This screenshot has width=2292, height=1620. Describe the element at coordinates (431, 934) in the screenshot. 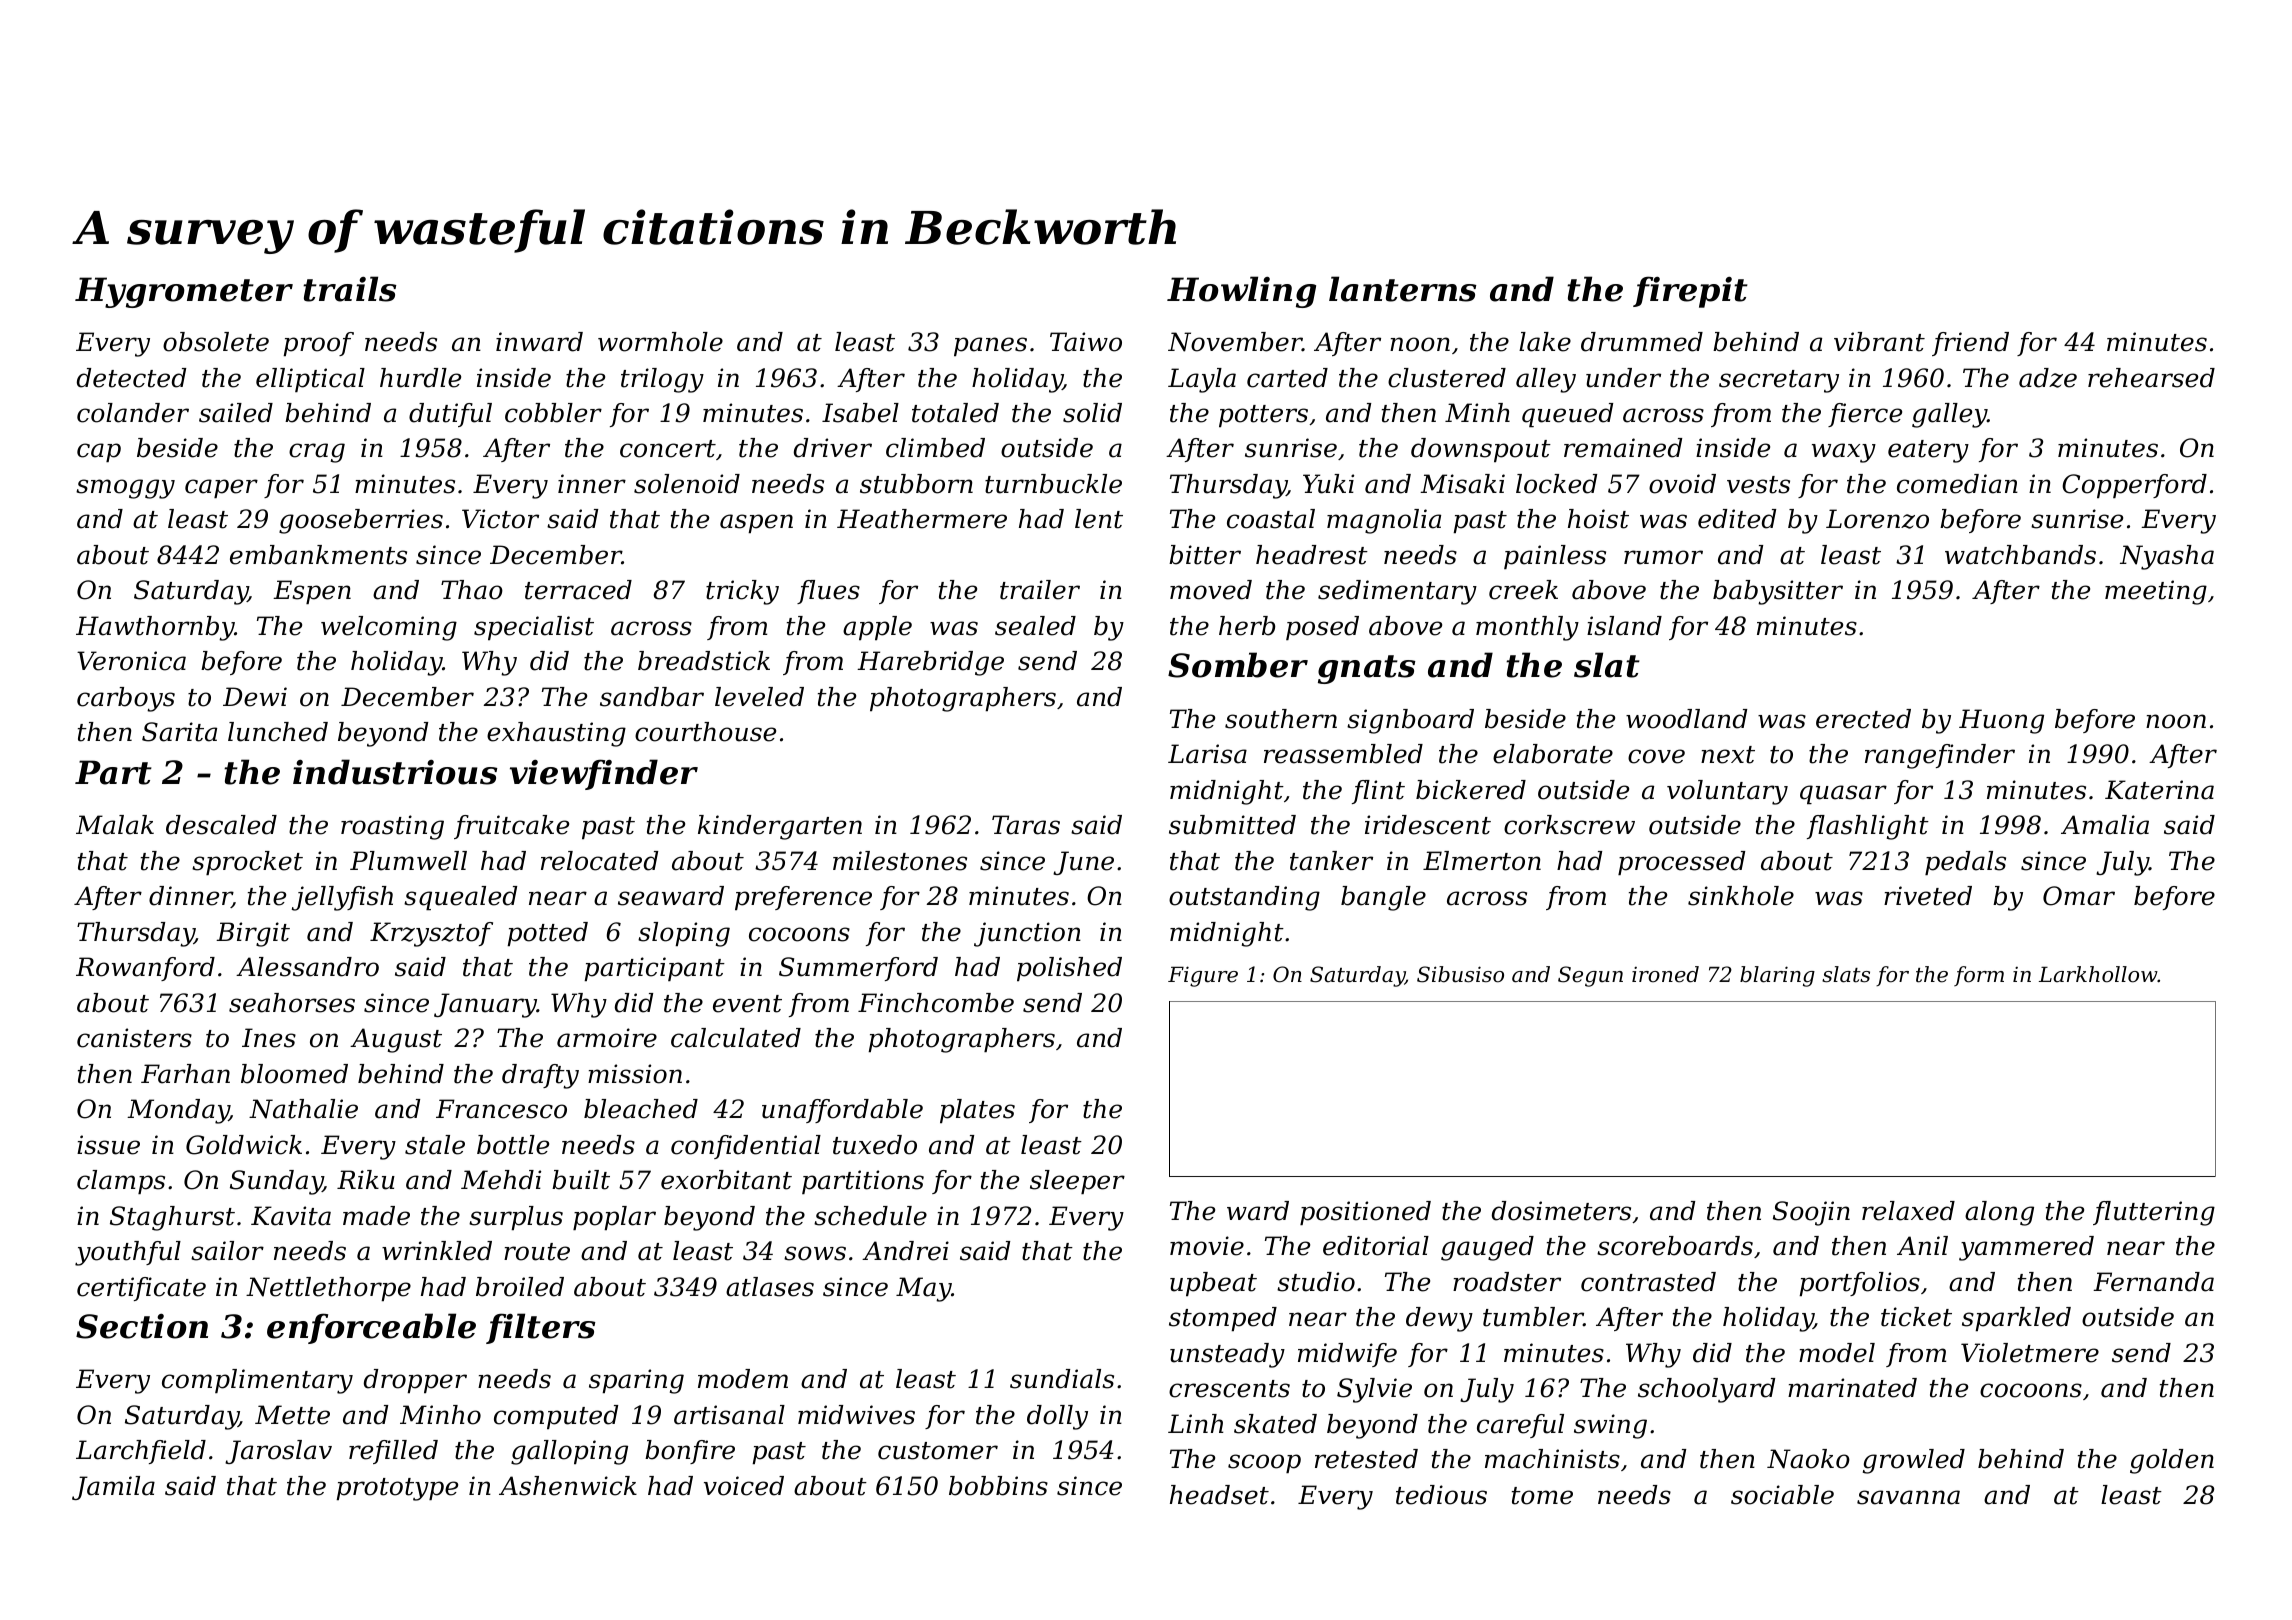

I see `Krzysztof` at that location.
